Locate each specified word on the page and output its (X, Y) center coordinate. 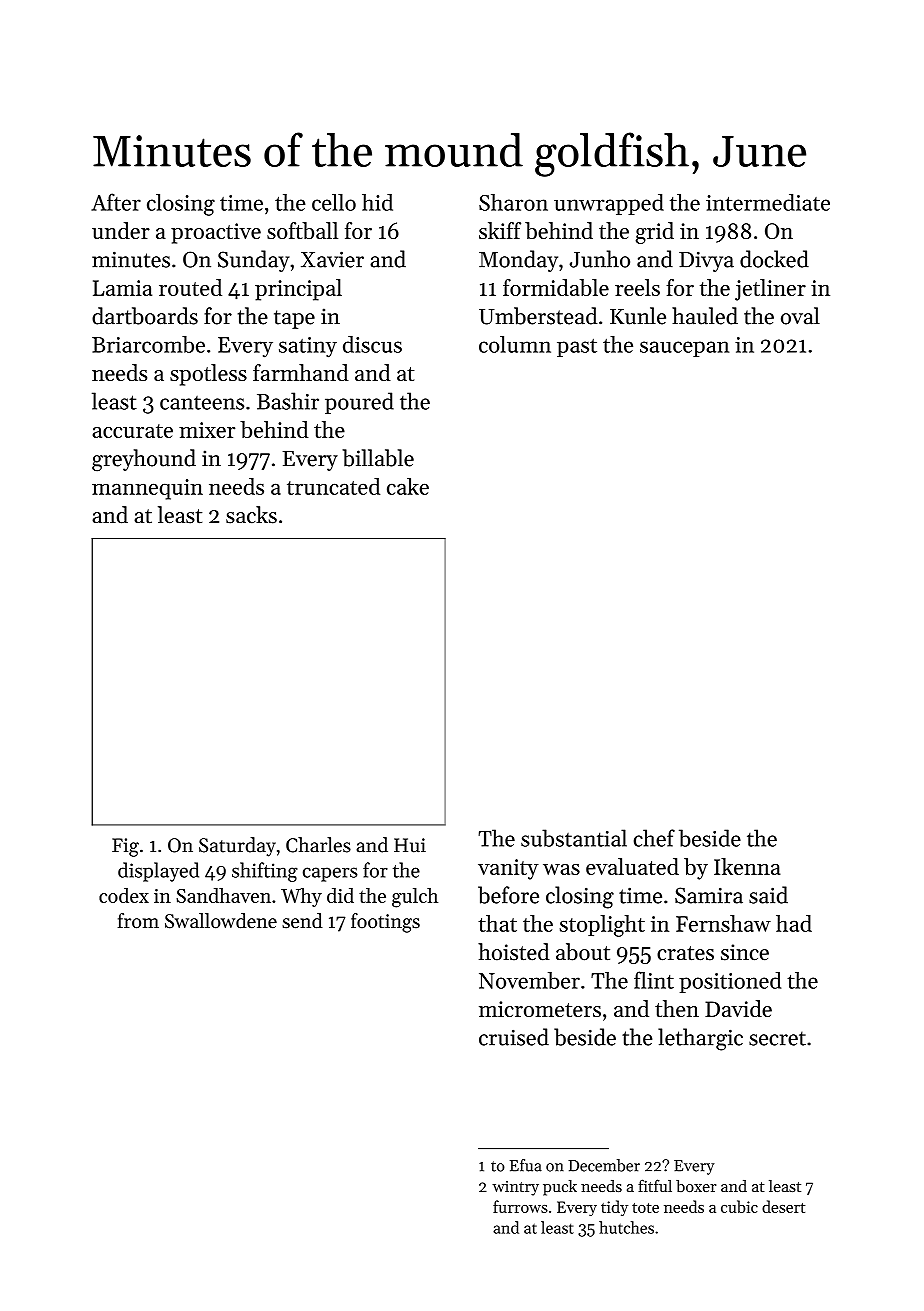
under (121, 230)
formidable (556, 287)
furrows (520, 1206)
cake (408, 486)
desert (783, 1206)
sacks (251, 515)
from (138, 921)
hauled (705, 316)
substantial (574, 838)
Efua (526, 1165)
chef (654, 838)
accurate (132, 431)
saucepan (684, 349)
